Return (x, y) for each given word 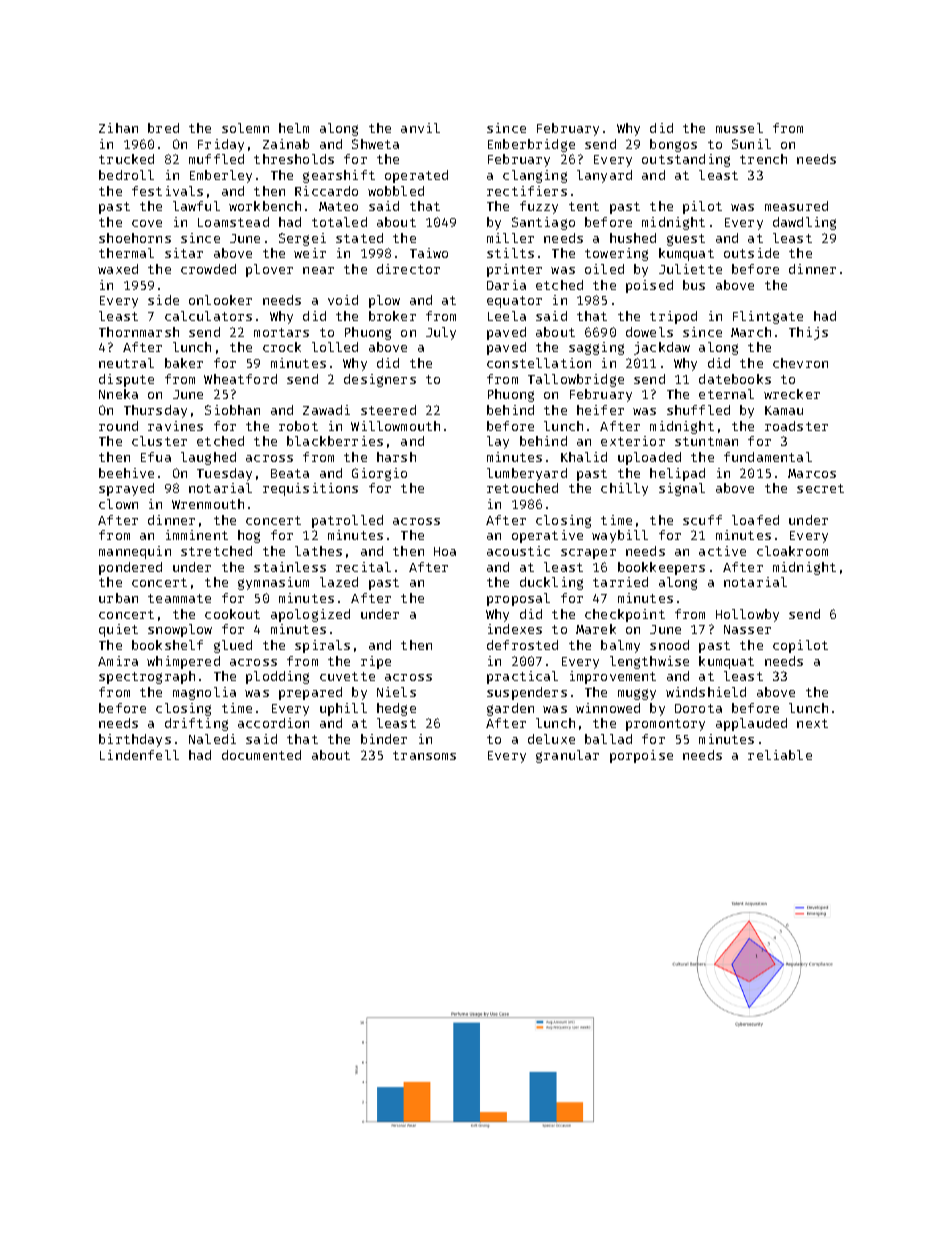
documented (261, 755)
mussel (739, 128)
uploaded (649, 458)
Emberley (221, 176)
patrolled (347, 521)
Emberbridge (531, 145)
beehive (126, 473)
